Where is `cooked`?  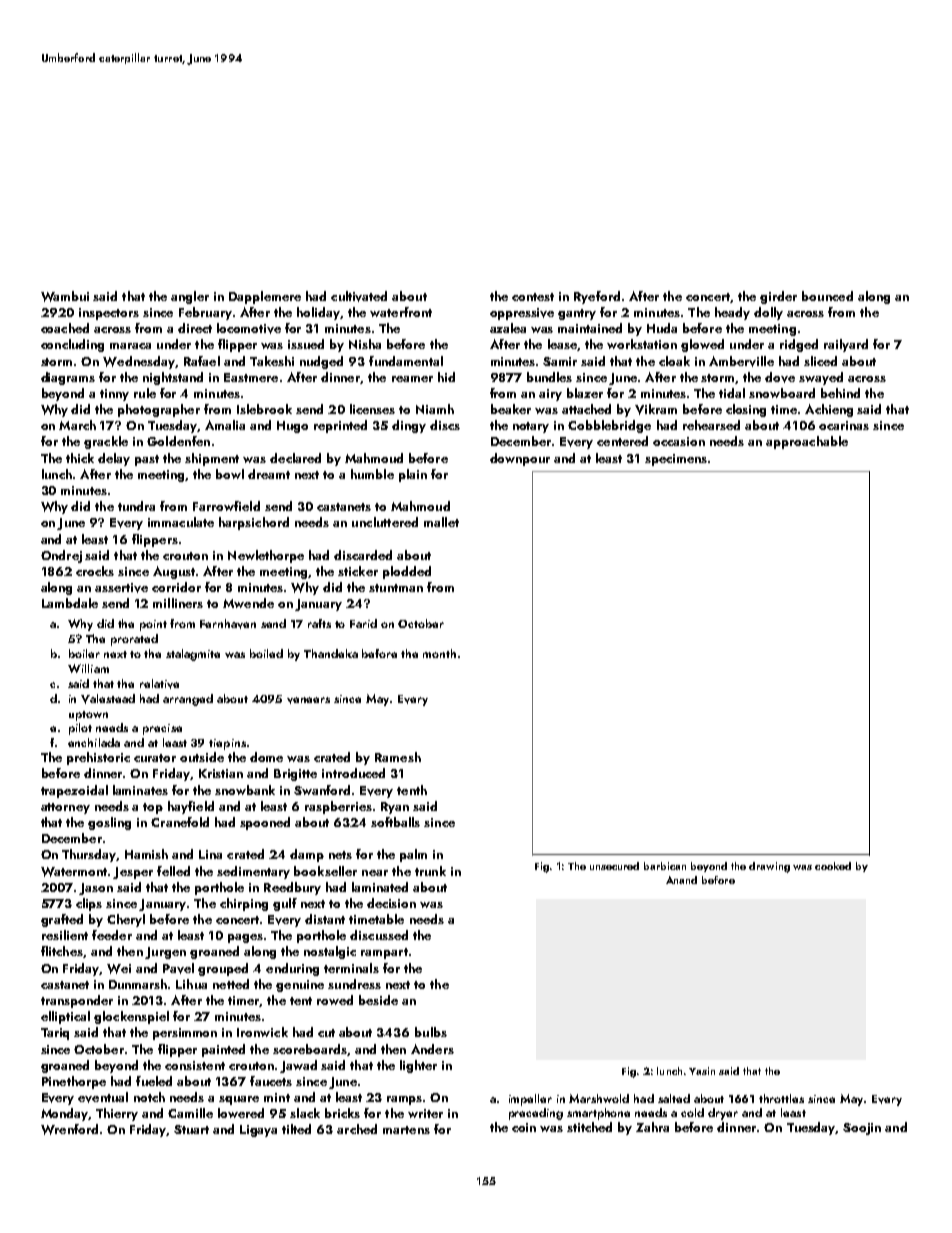
cooked is located at coordinates (833, 866).
